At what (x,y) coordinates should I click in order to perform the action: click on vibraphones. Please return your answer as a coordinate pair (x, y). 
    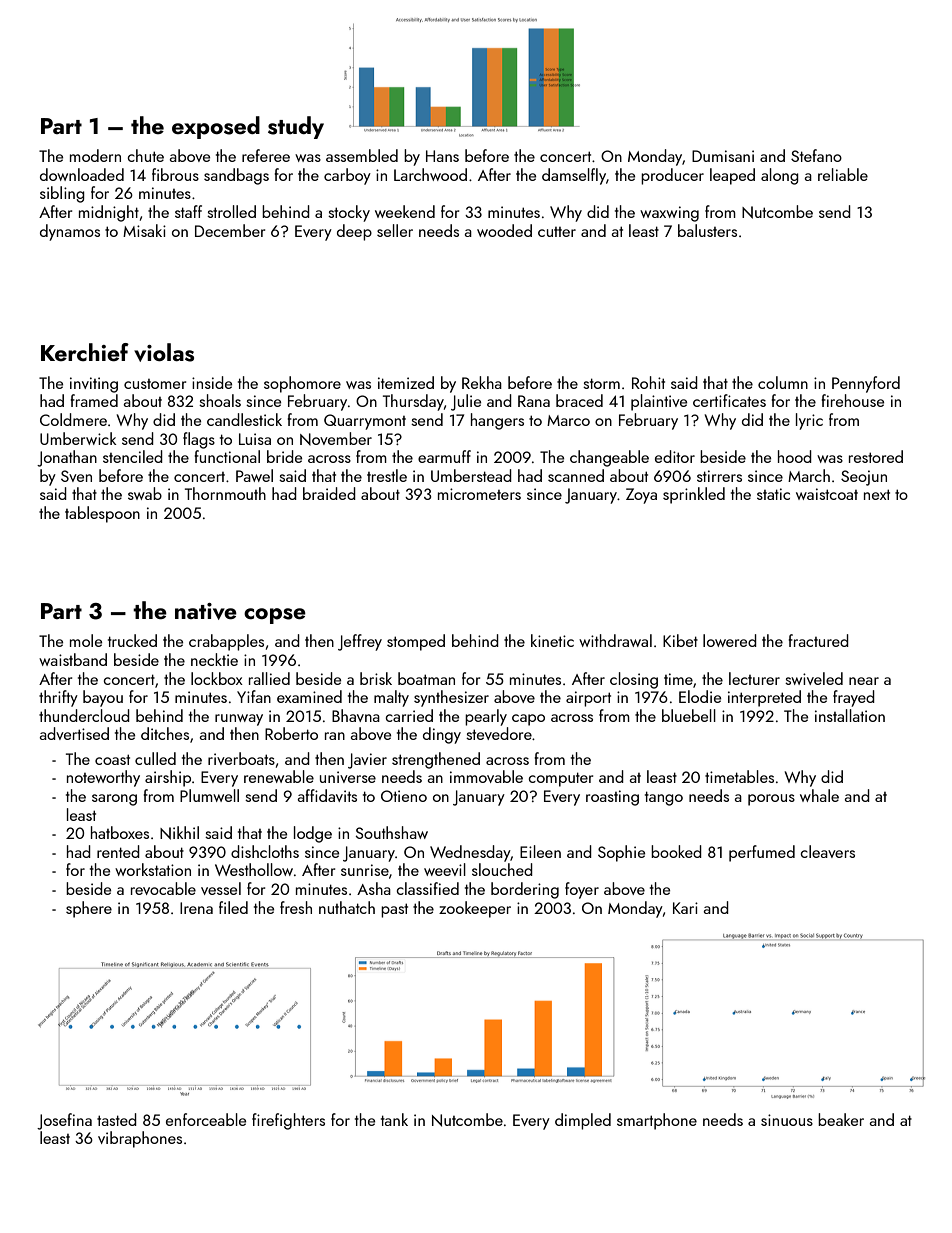
    Looking at the image, I should click on (140, 1139).
